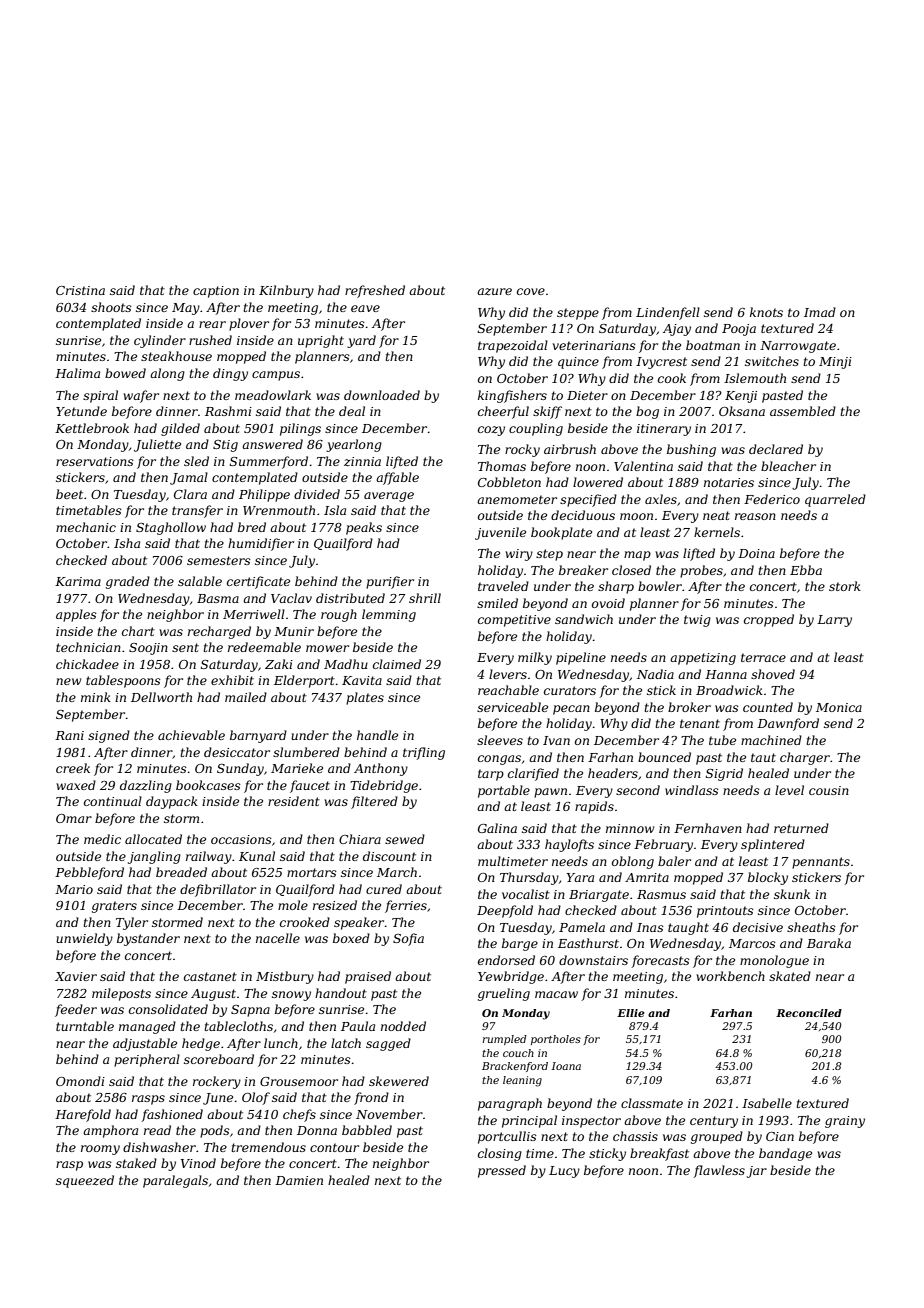  I want to click on Damien, so click(299, 1180).
